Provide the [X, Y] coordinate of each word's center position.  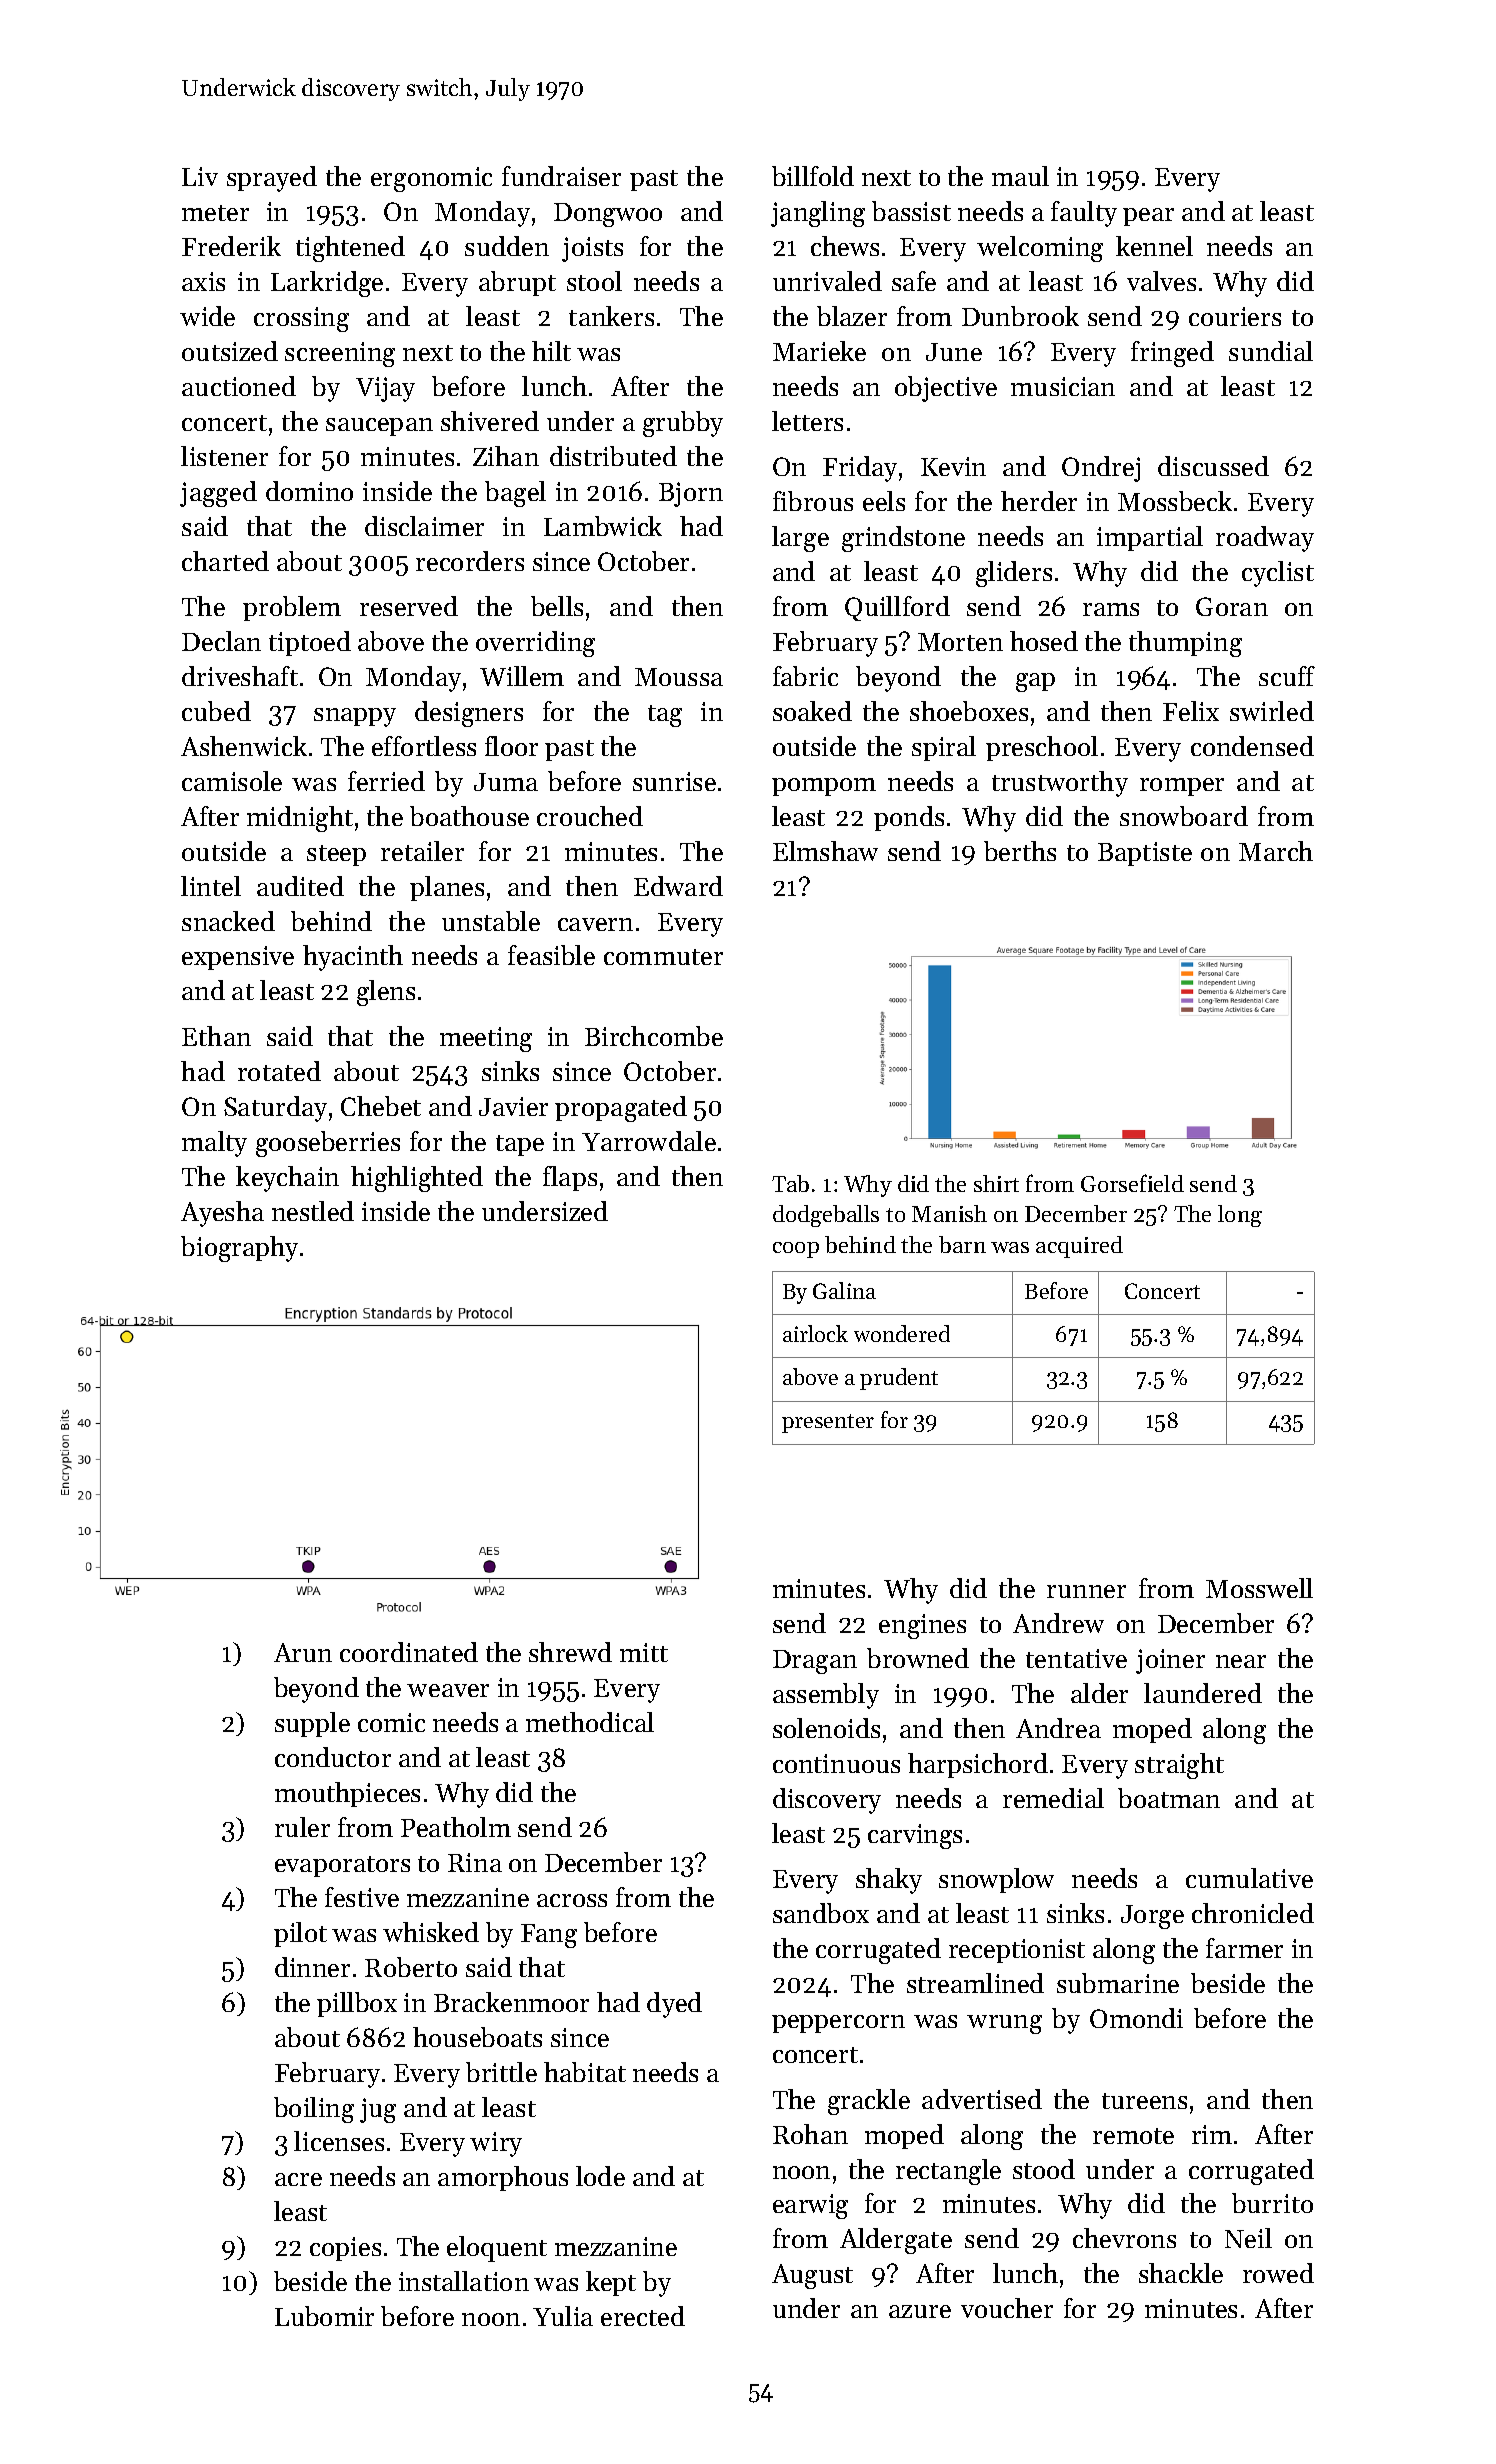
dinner [312, 1967]
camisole [232, 781]
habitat [585, 2072]
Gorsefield [1132, 1183]
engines [922, 1626]
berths [1020, 851]
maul [1020, 176]
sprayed [272, 179]
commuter [663, 957]
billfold [813, 176]
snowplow [996, 1880]
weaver [448, 1690]
